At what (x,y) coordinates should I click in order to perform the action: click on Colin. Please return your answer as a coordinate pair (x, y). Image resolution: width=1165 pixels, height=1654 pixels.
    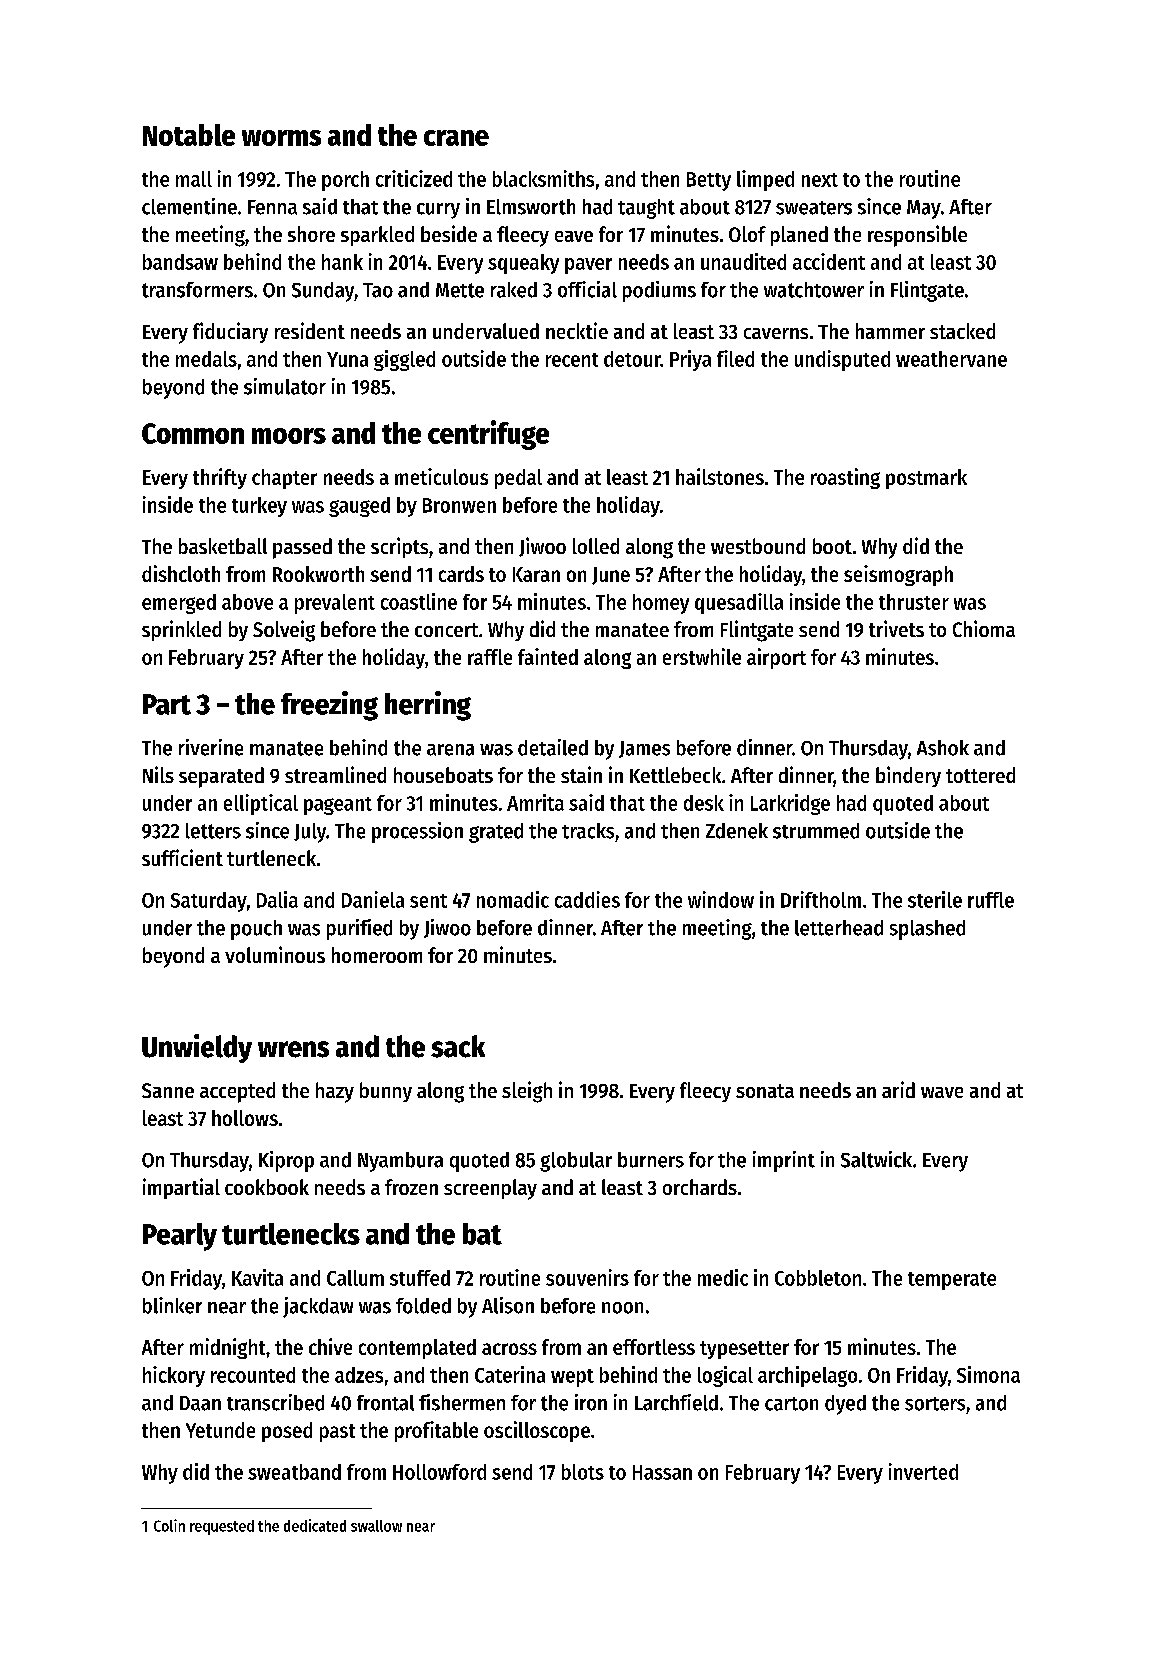
    Looking at the image, I should click on (169, 1525).
